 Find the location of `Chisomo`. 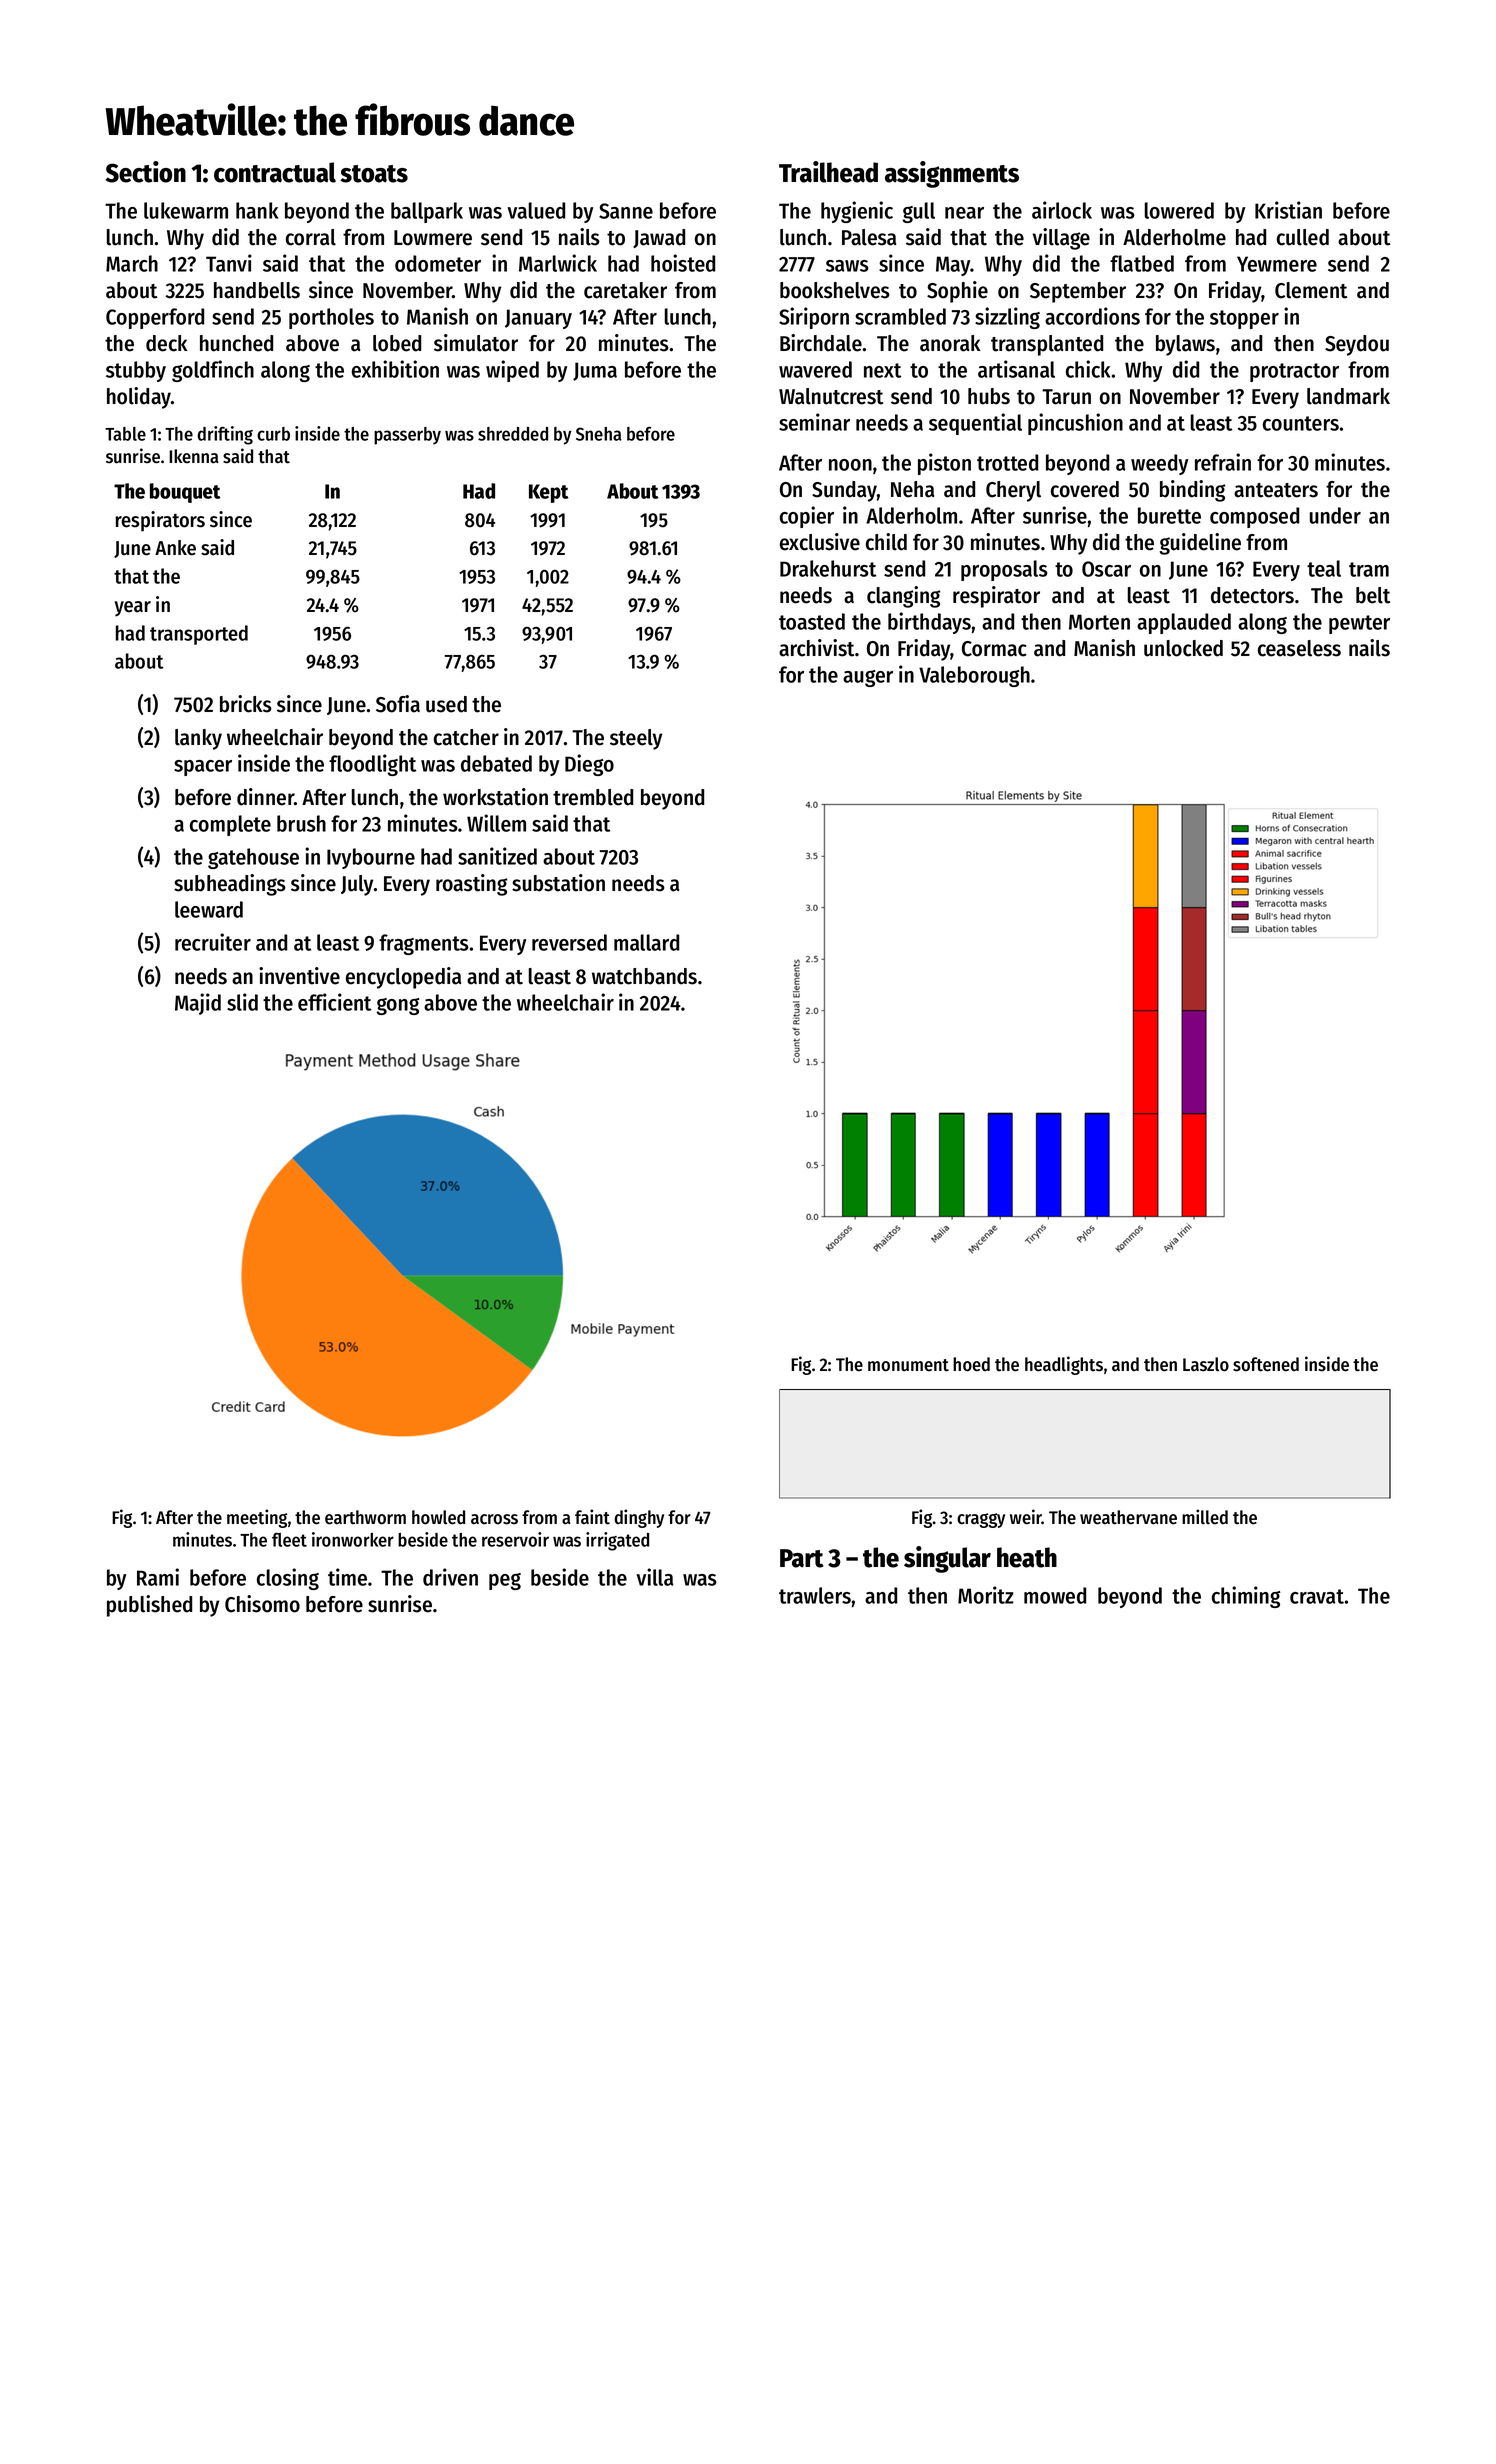

Chisomo is located at coordinates (262, 1604).
